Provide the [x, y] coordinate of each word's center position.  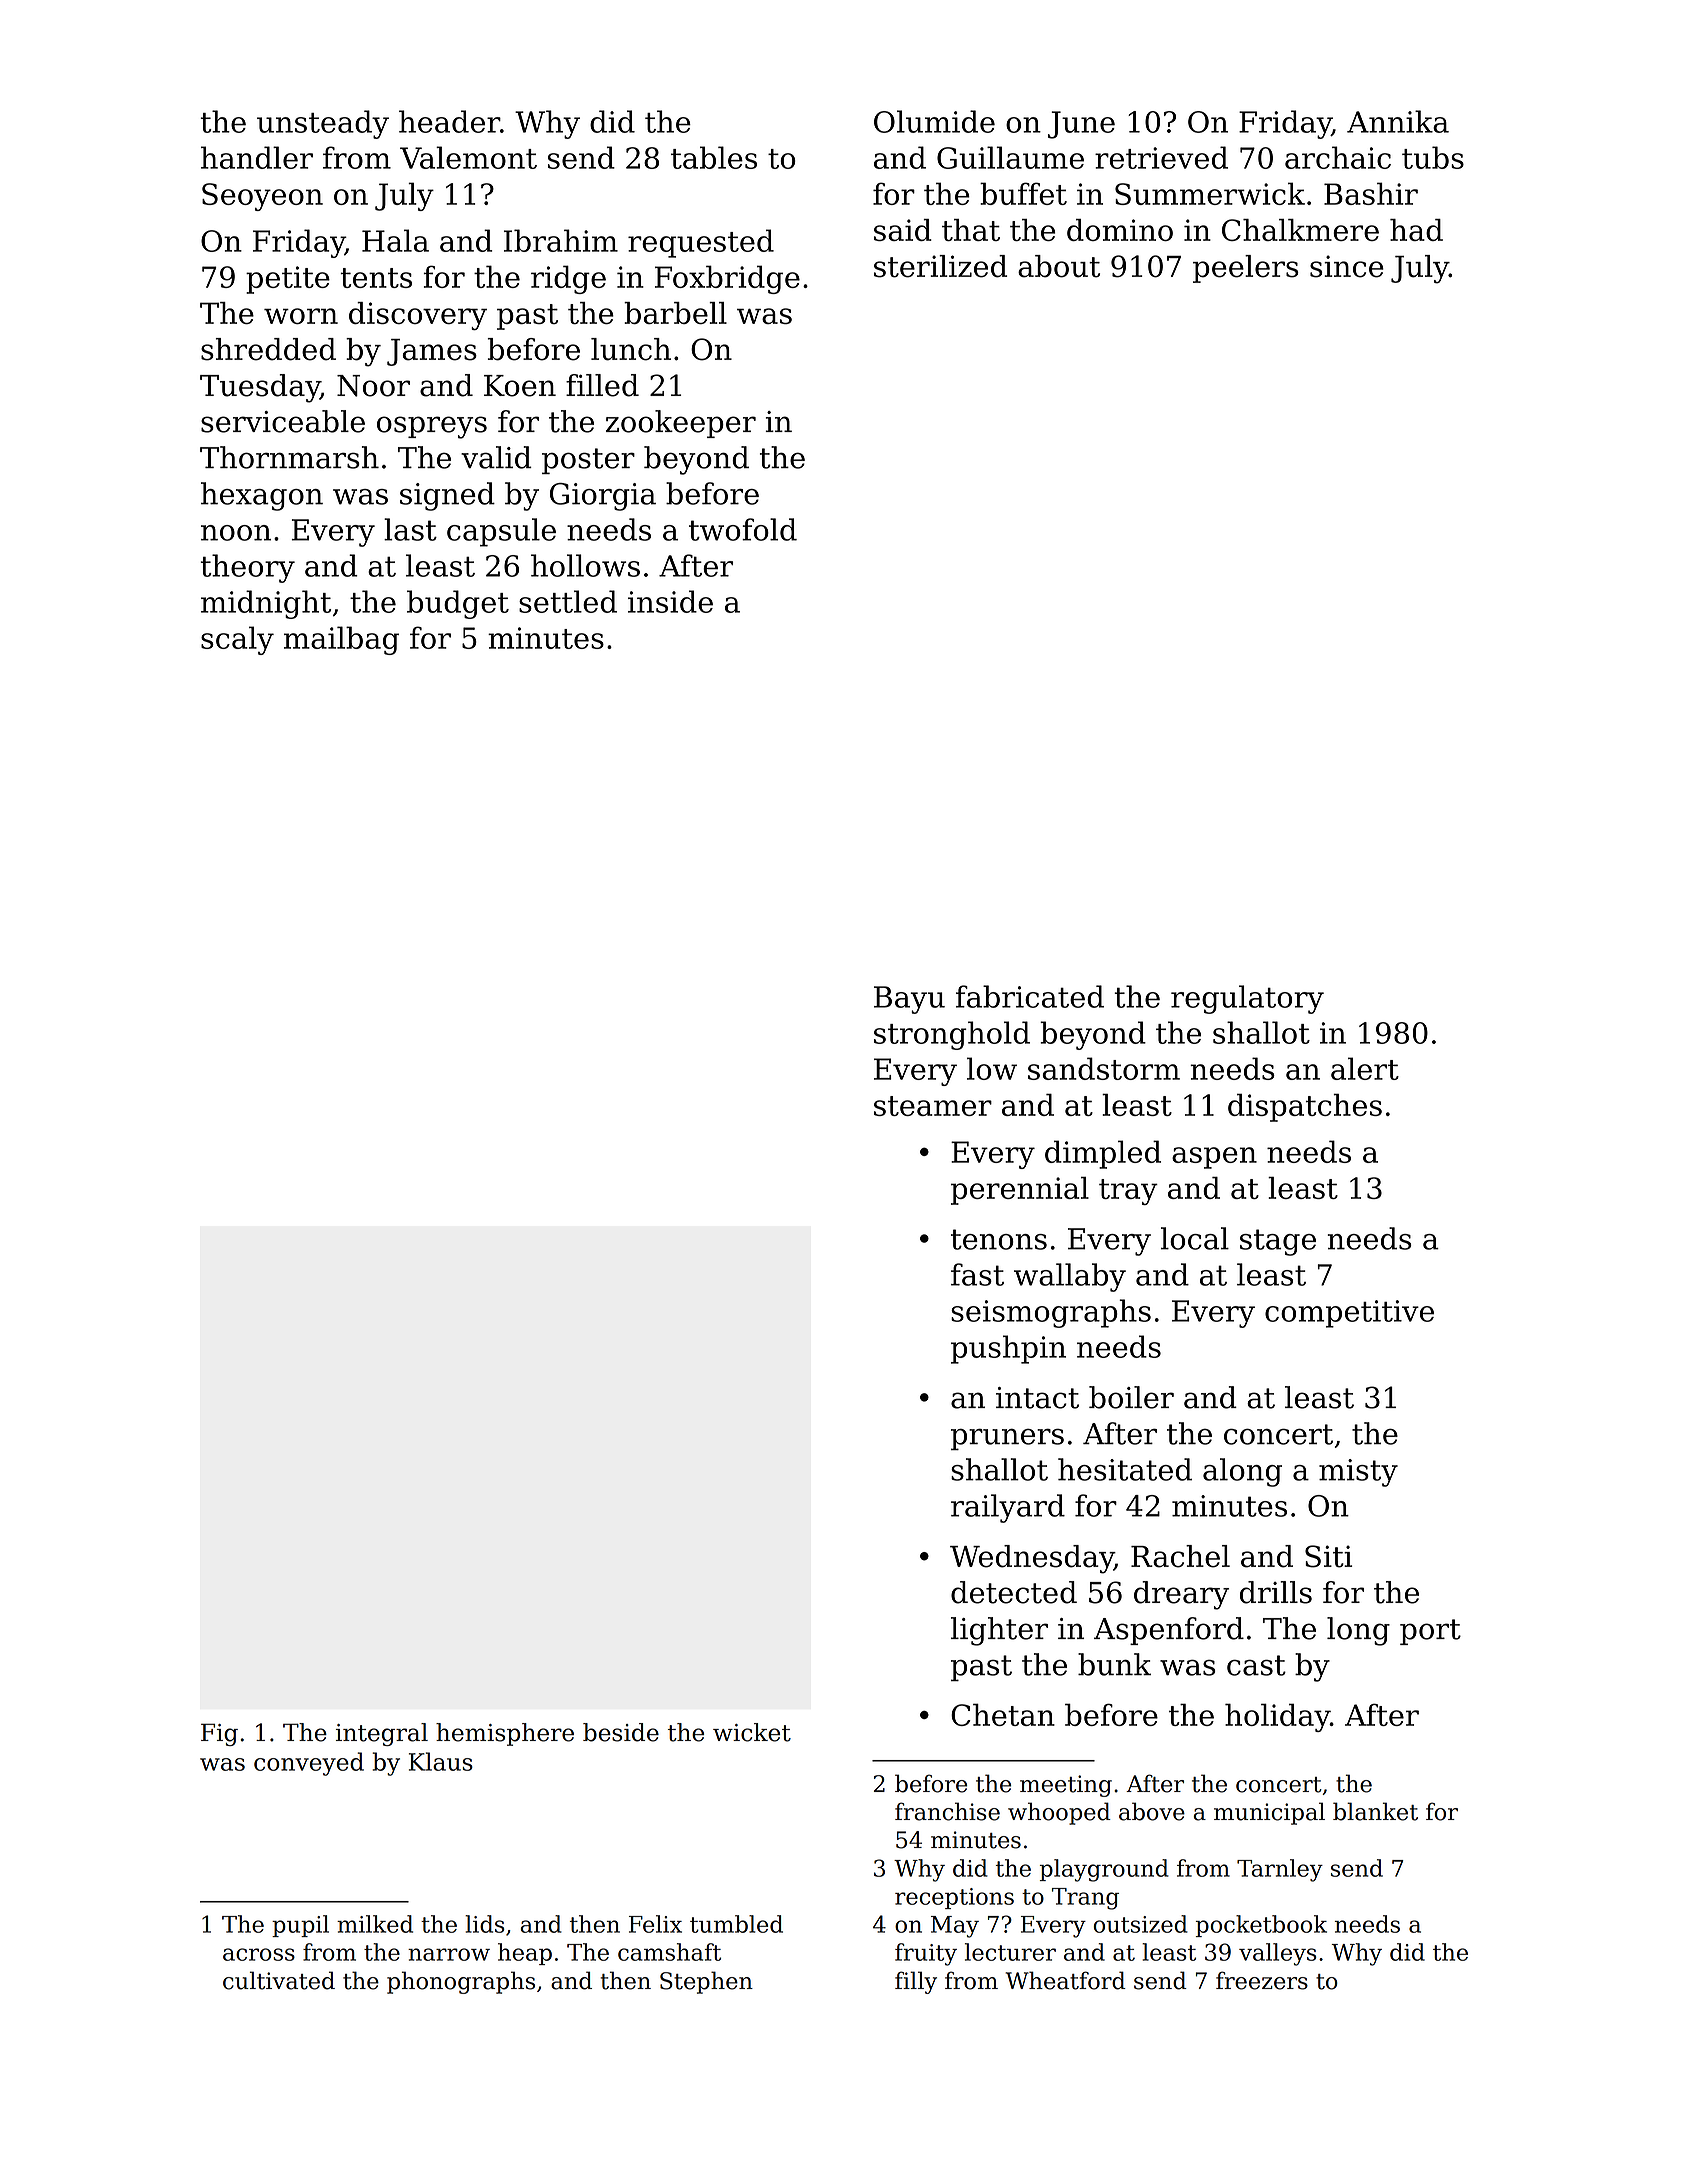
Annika [1398, 121]
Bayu [909, 1000]
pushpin [1008, 1349]
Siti [1328, 1556]
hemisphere [505, 1734]
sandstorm [1104, 1068]
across [259, 1954]
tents [376, 278]
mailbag [341, 640]
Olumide [934, 121]
